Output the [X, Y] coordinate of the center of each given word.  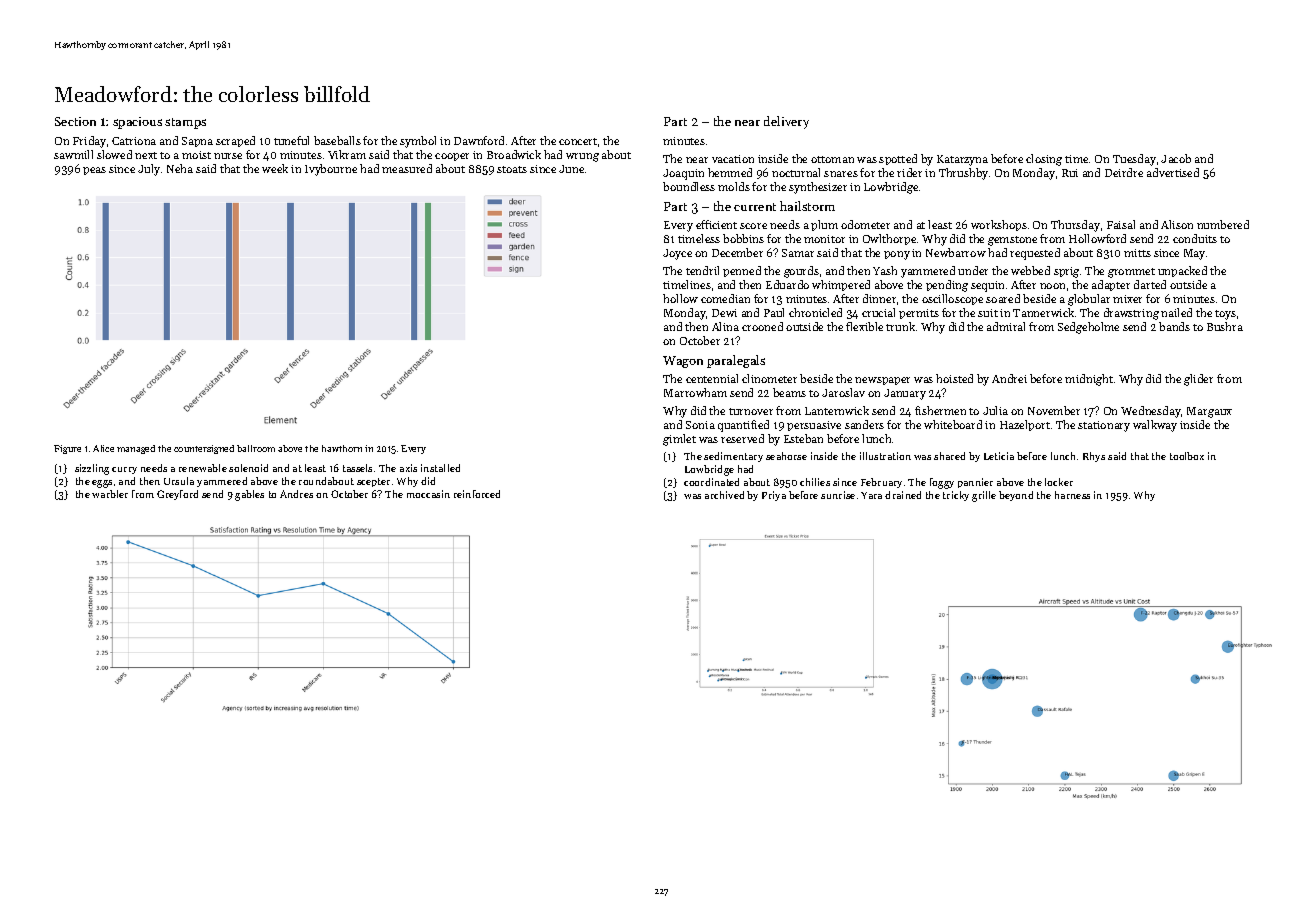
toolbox [1187, 456]
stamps [185, 123]
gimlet [679, 440]
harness [1072, 495]
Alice [103, 448]
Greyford [177, 495]
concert [578, 141]
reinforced [477, 494]
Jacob [1176, 158]
